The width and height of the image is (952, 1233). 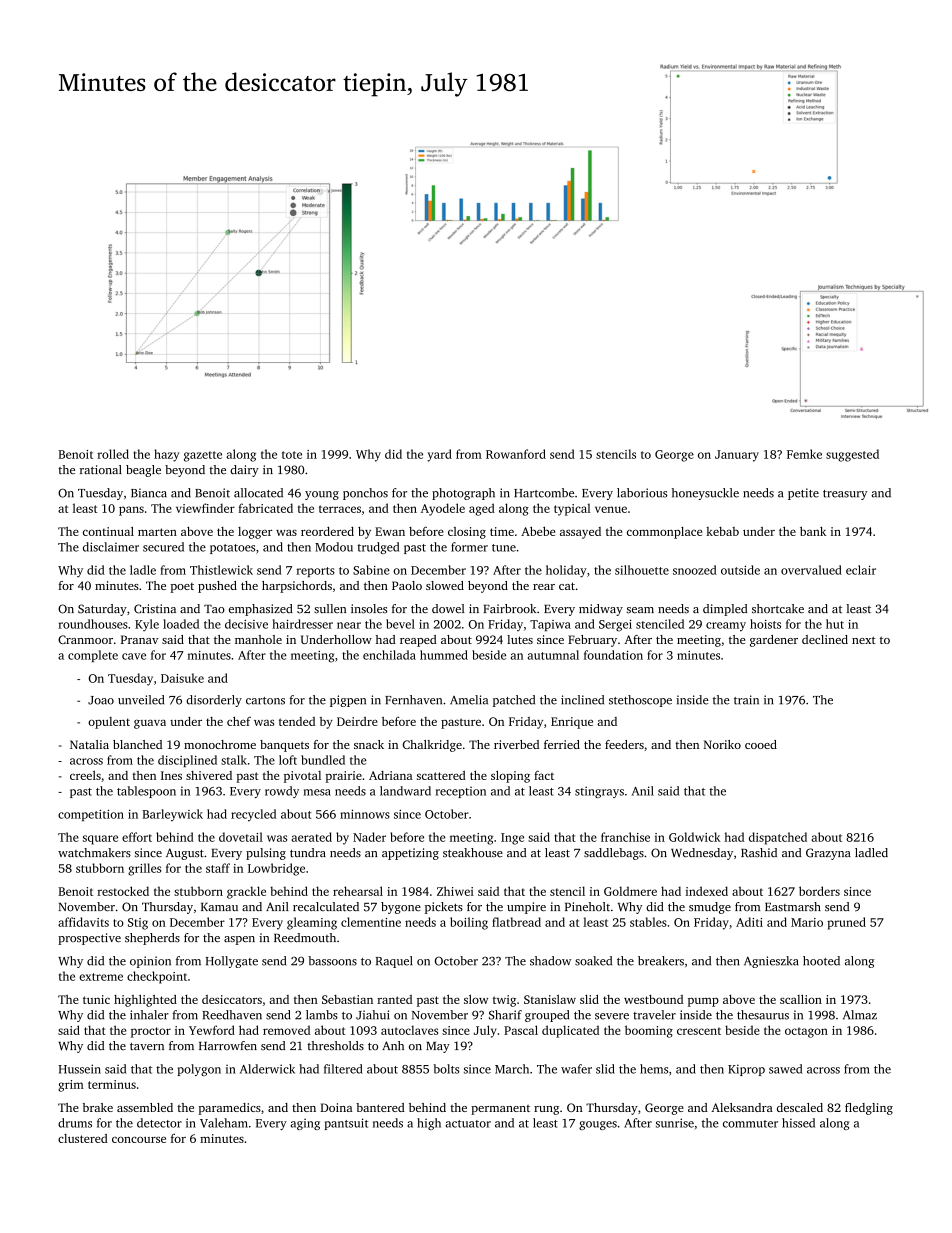 I want to click on prospective, so click(x=89, y=939).
